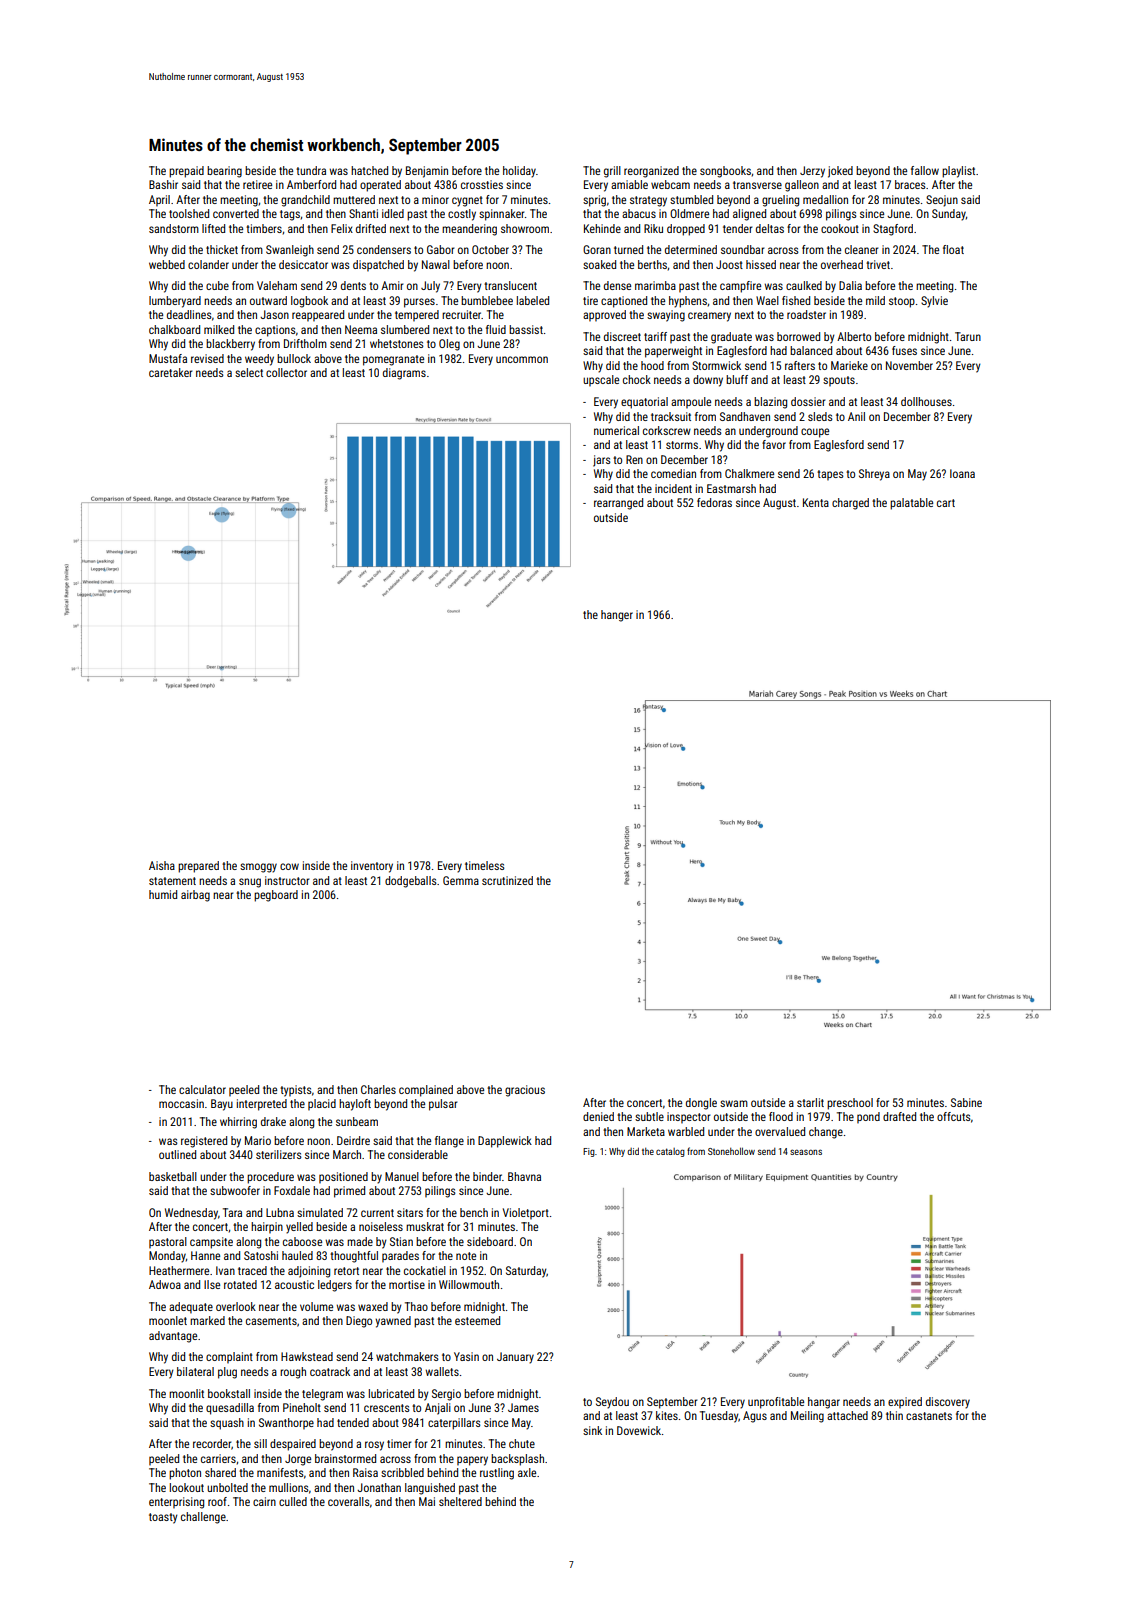  I want to click on moonlit, so click(186, 1393).
